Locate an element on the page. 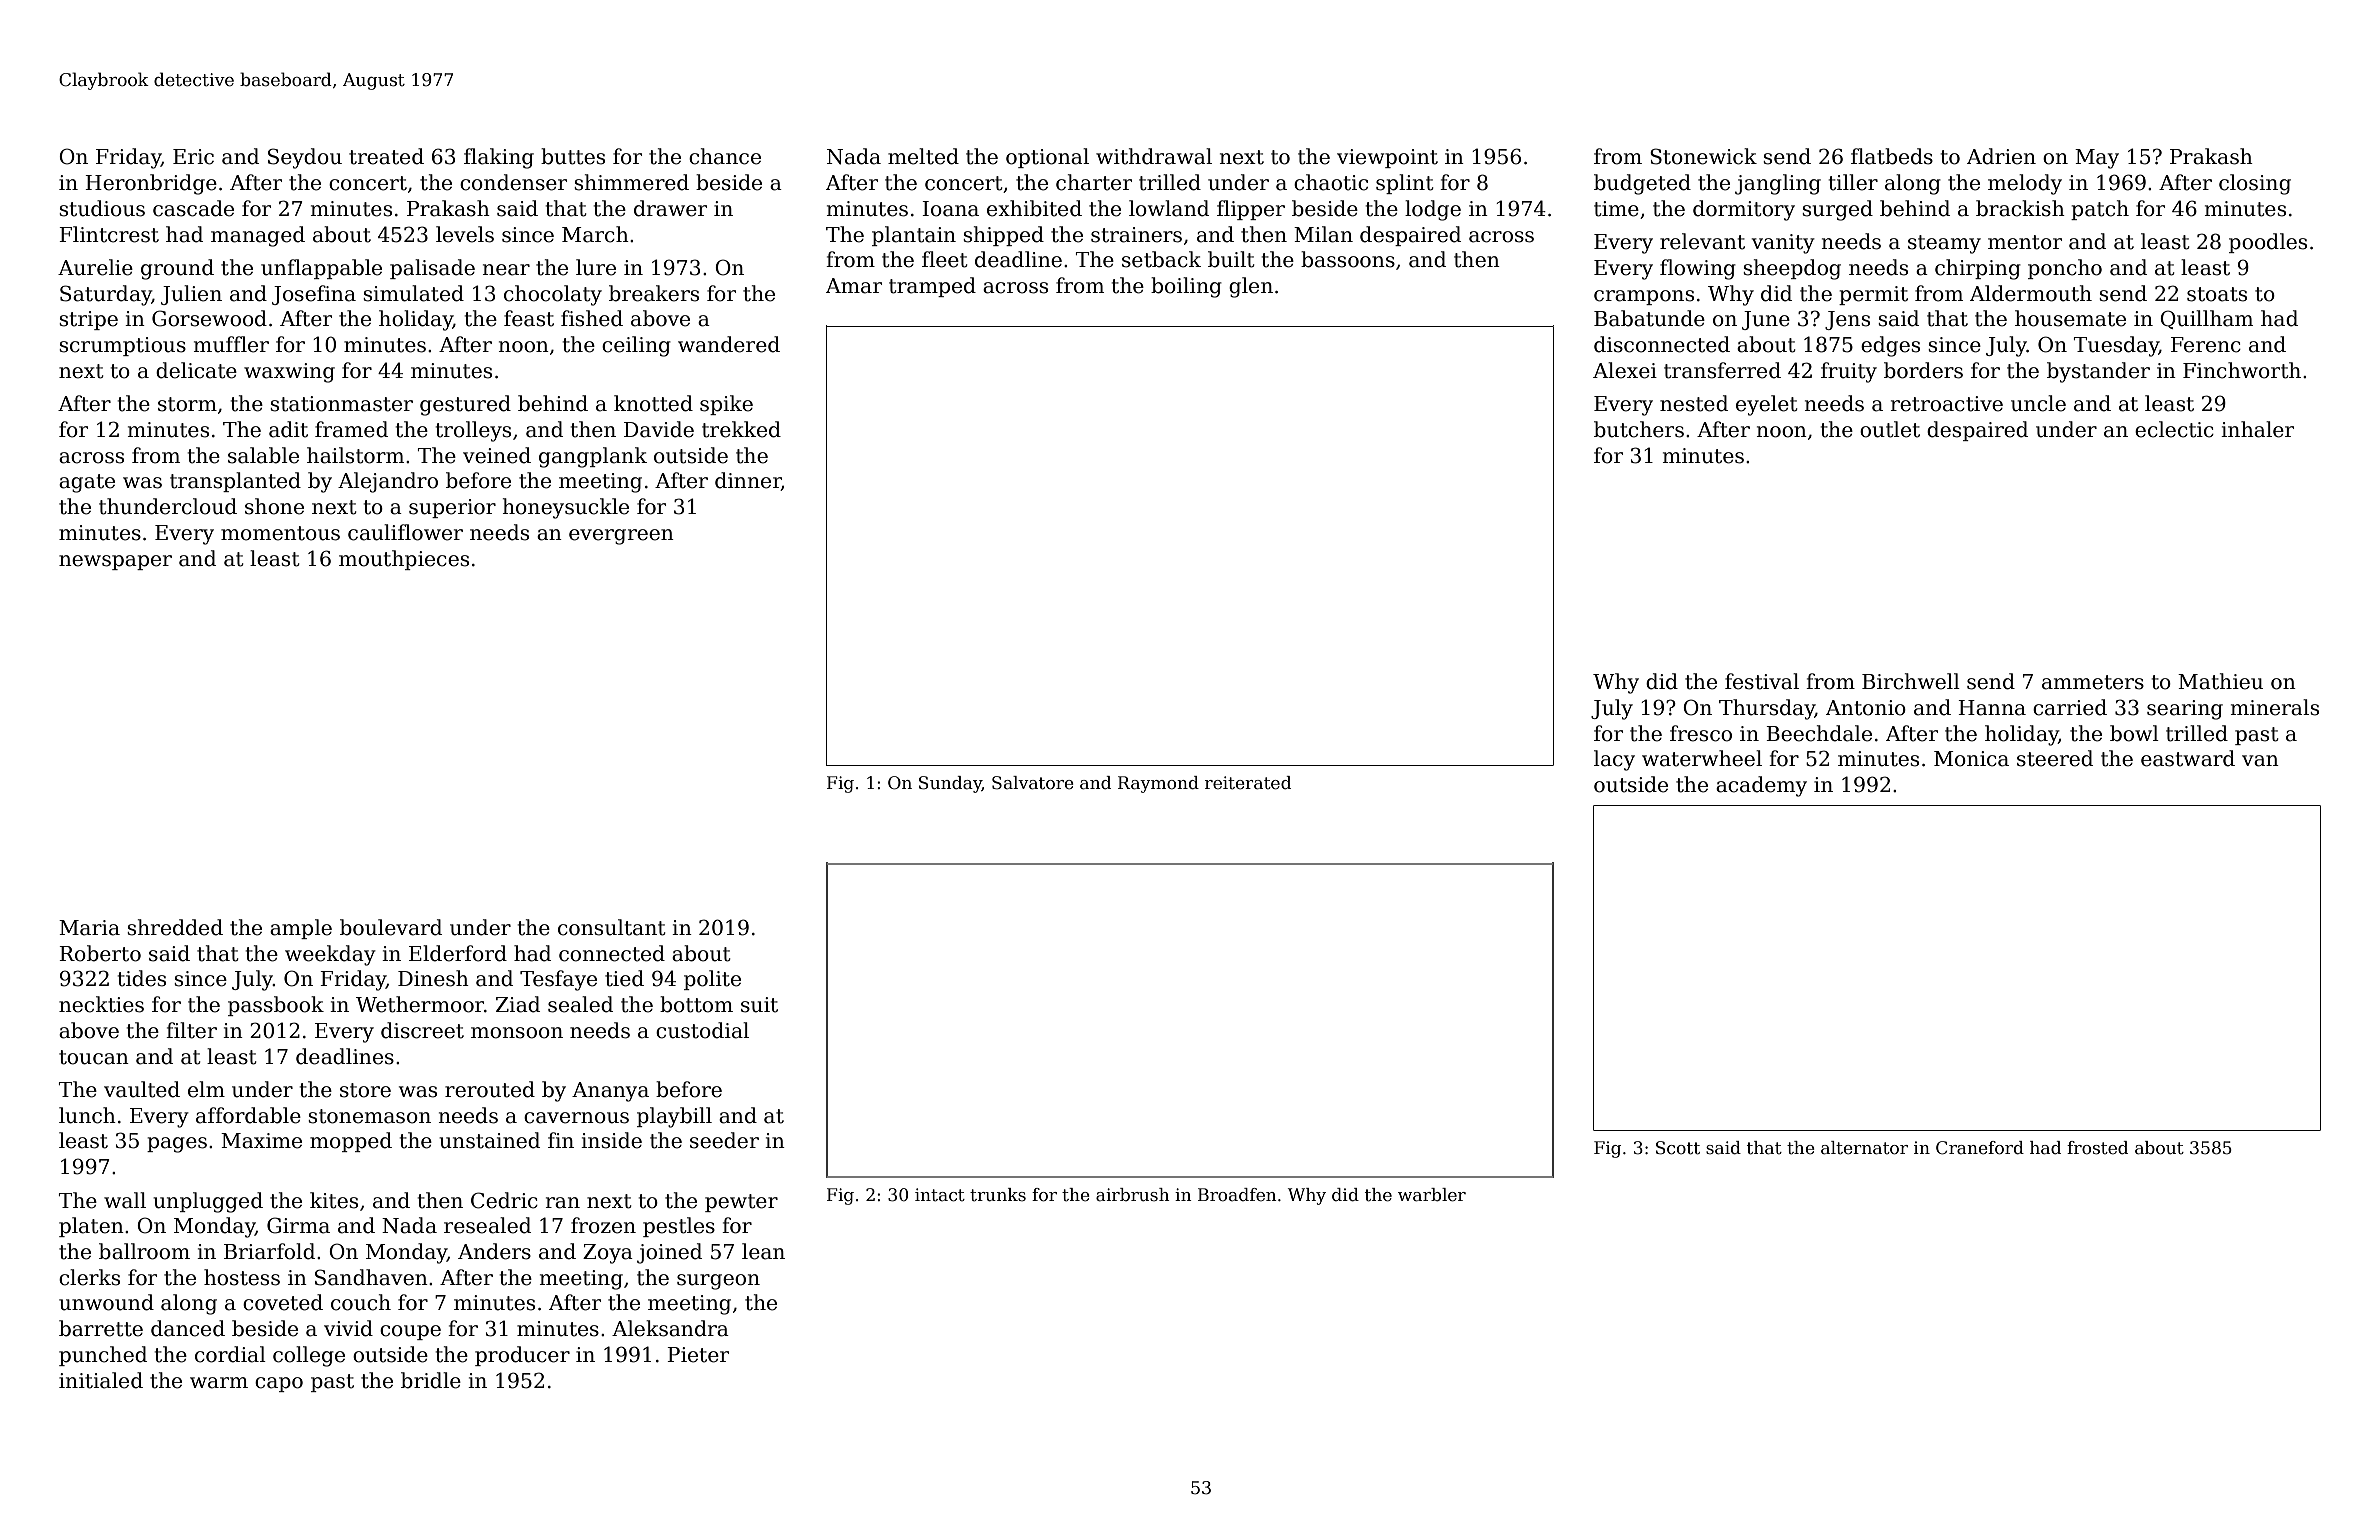 The width and height of the page is (2380, 1540). producer is located at coordinates (522, 1356).
